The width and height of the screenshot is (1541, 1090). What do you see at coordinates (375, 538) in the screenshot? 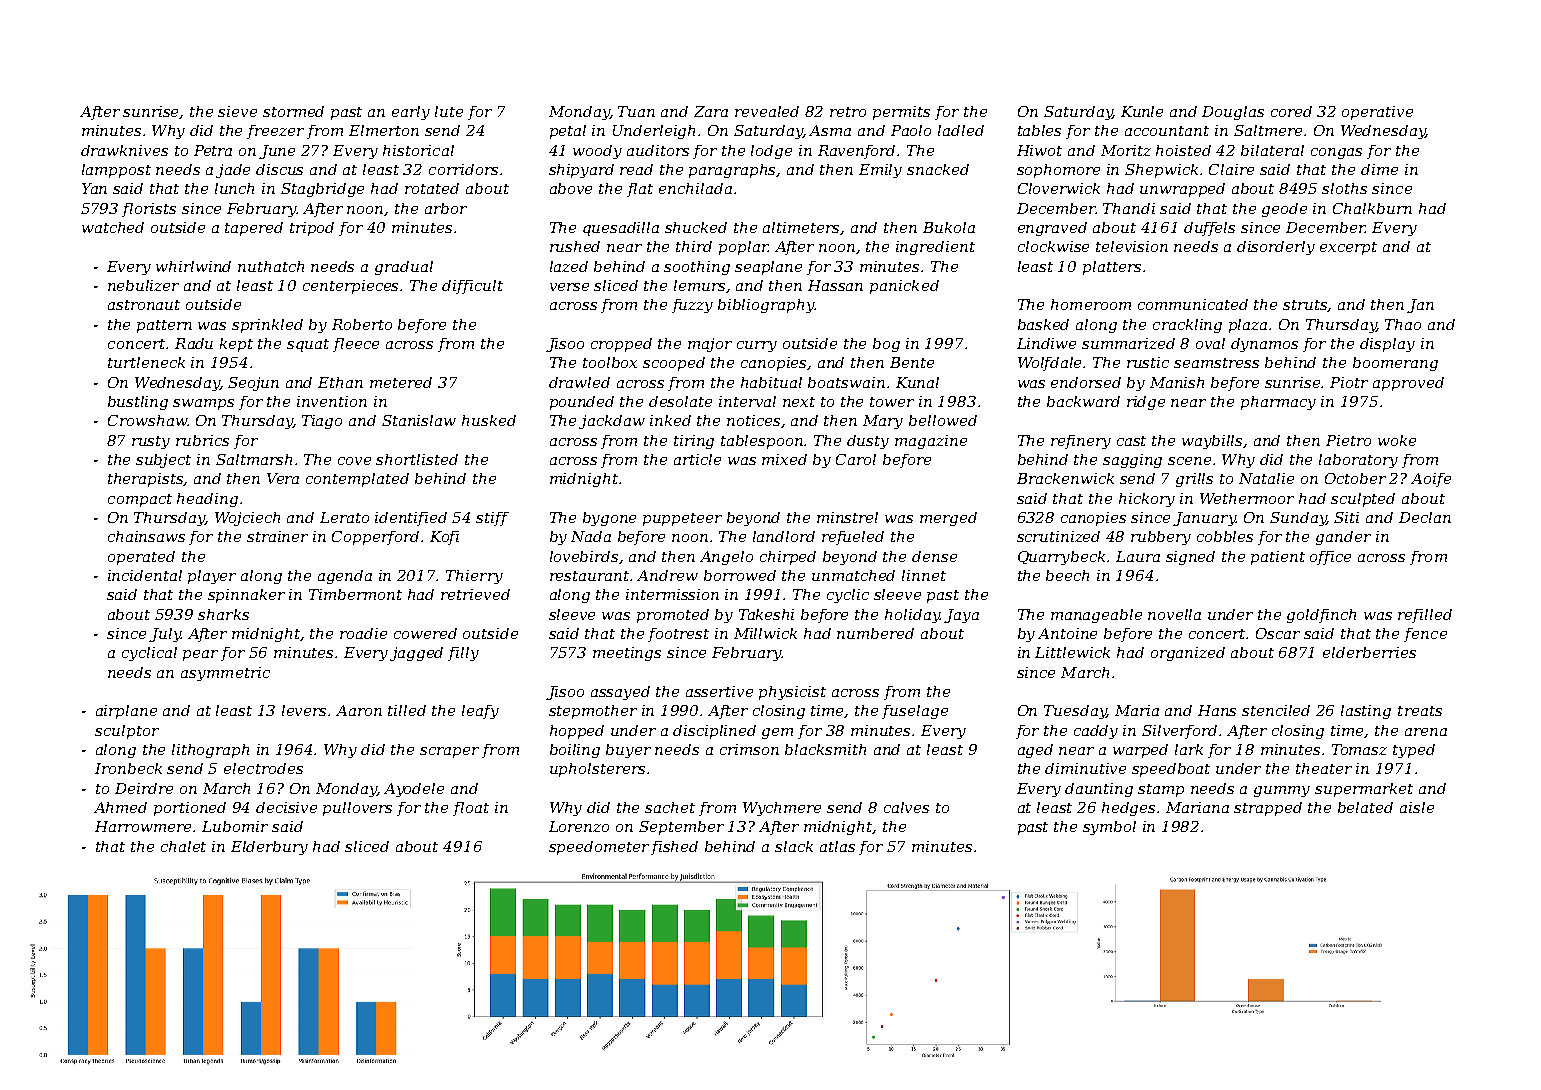
I see `Copperford` at bounding box center [375, 538].
